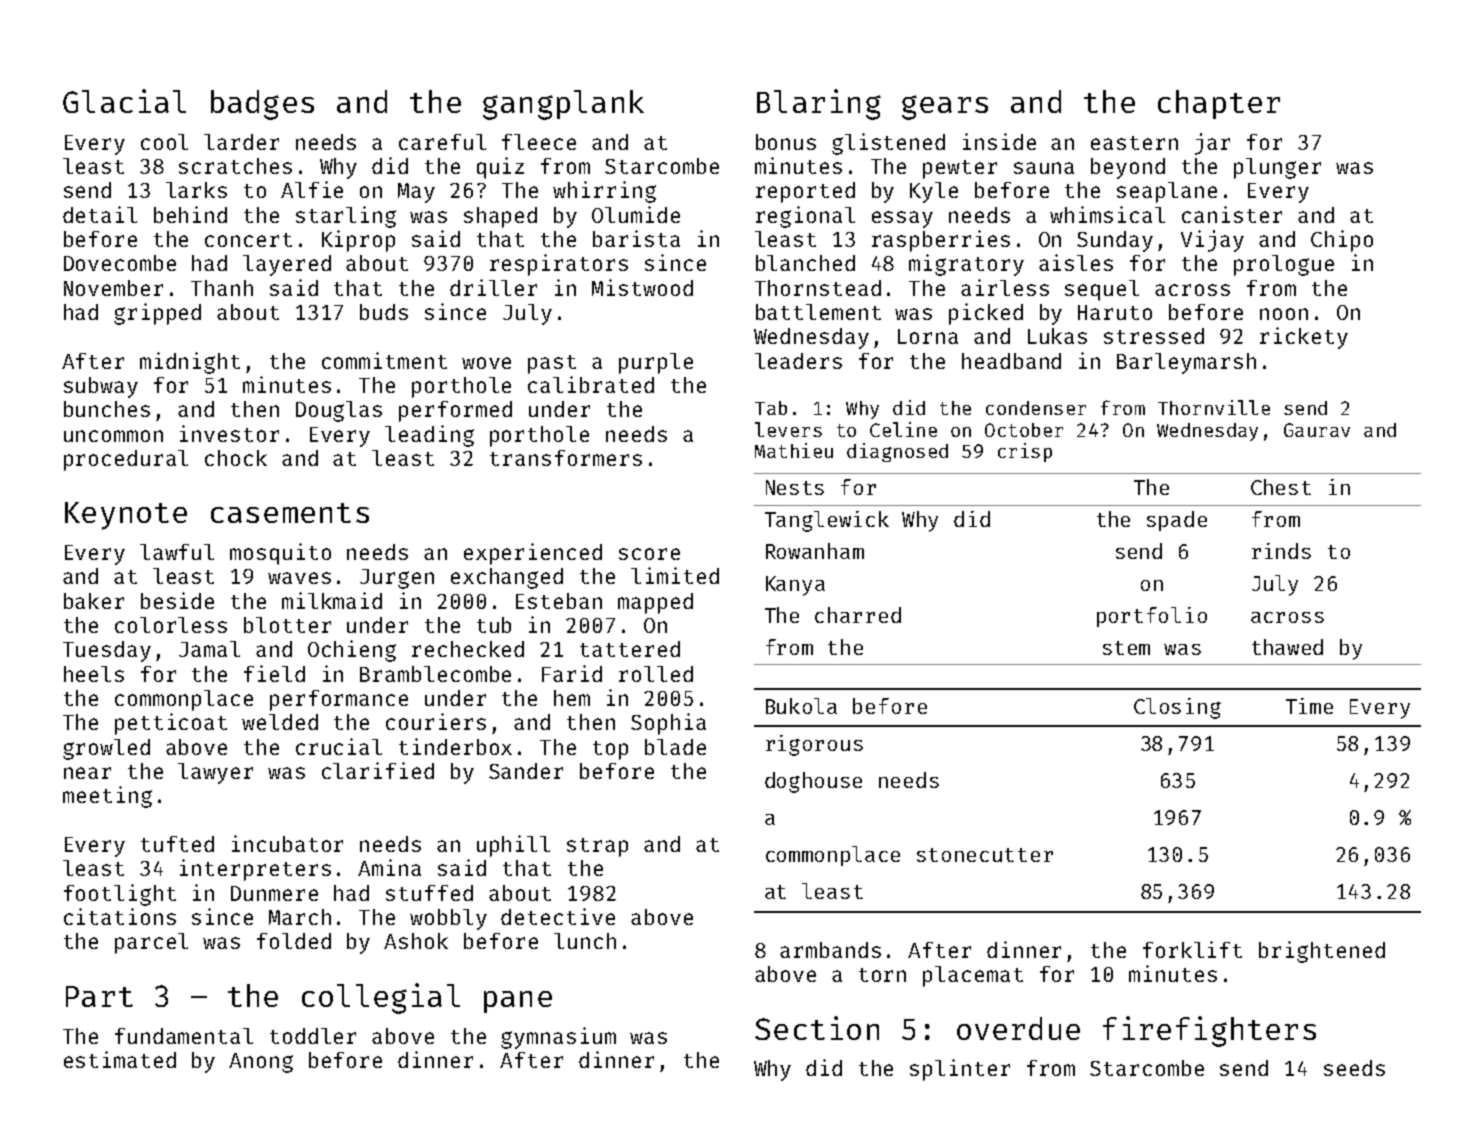 This page has height=1146, width=1483. Describe the element at coordinates (795, 487) in the page. I see `Nests` at that location.
